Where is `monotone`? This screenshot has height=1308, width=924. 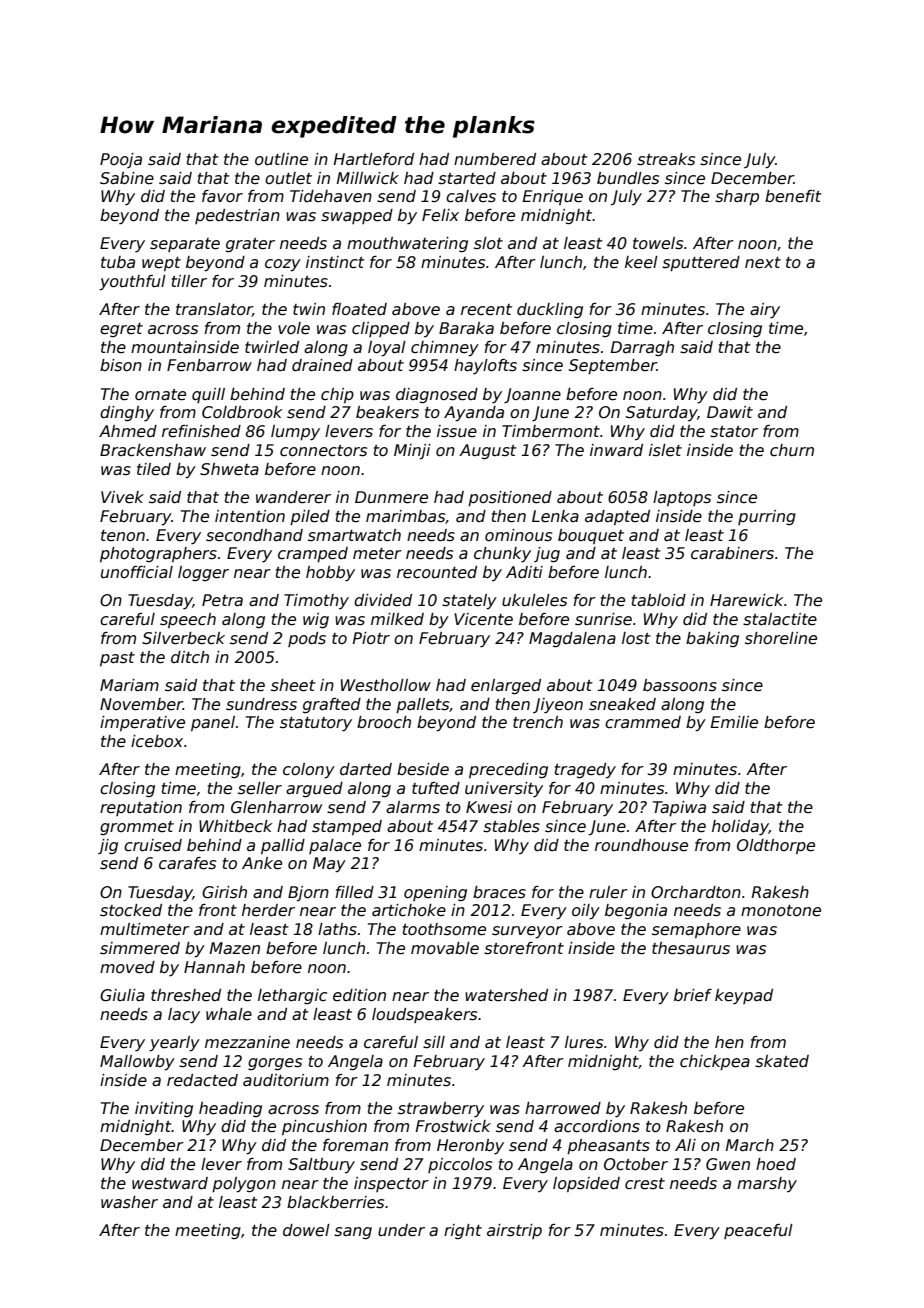
monotone is located at coordinates (781, 911).
